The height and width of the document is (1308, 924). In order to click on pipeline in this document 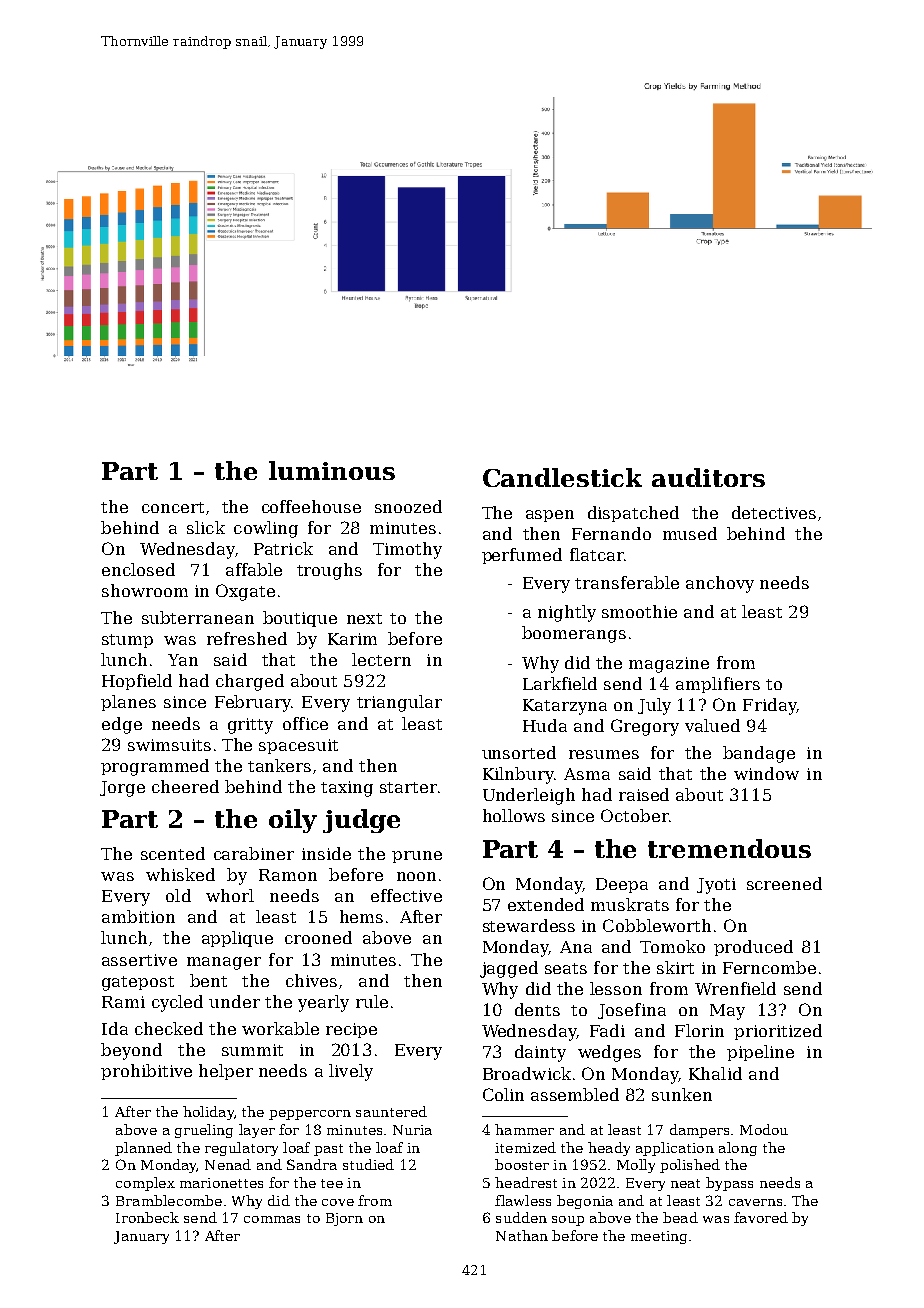, I will do `click(760, 1053)`.
